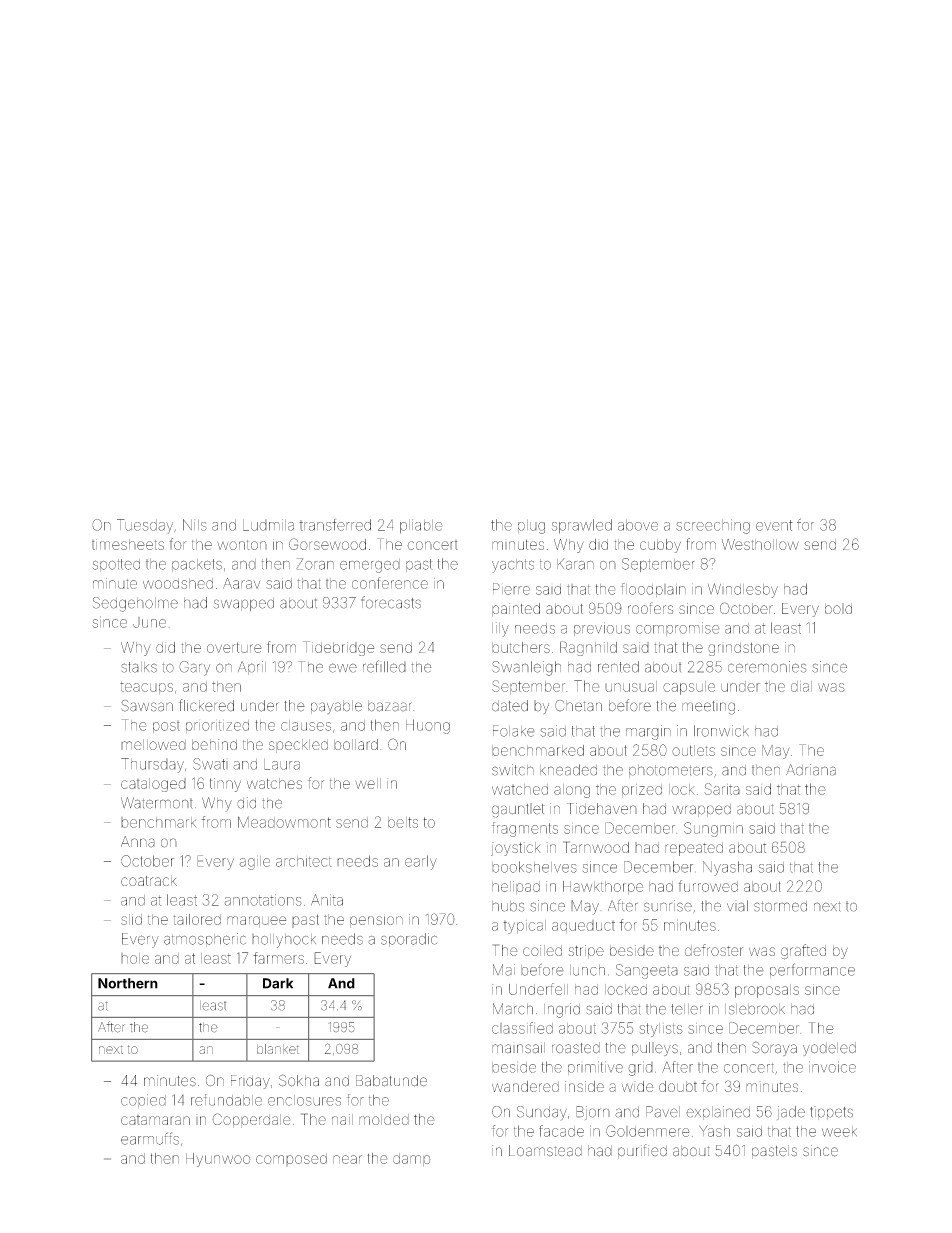 Image resolution: width=952 pixels, height=1233 pixels. What do you see at coordinates (335, 525) in the document?
I see `transferred` at bounding box center [335, 525].
